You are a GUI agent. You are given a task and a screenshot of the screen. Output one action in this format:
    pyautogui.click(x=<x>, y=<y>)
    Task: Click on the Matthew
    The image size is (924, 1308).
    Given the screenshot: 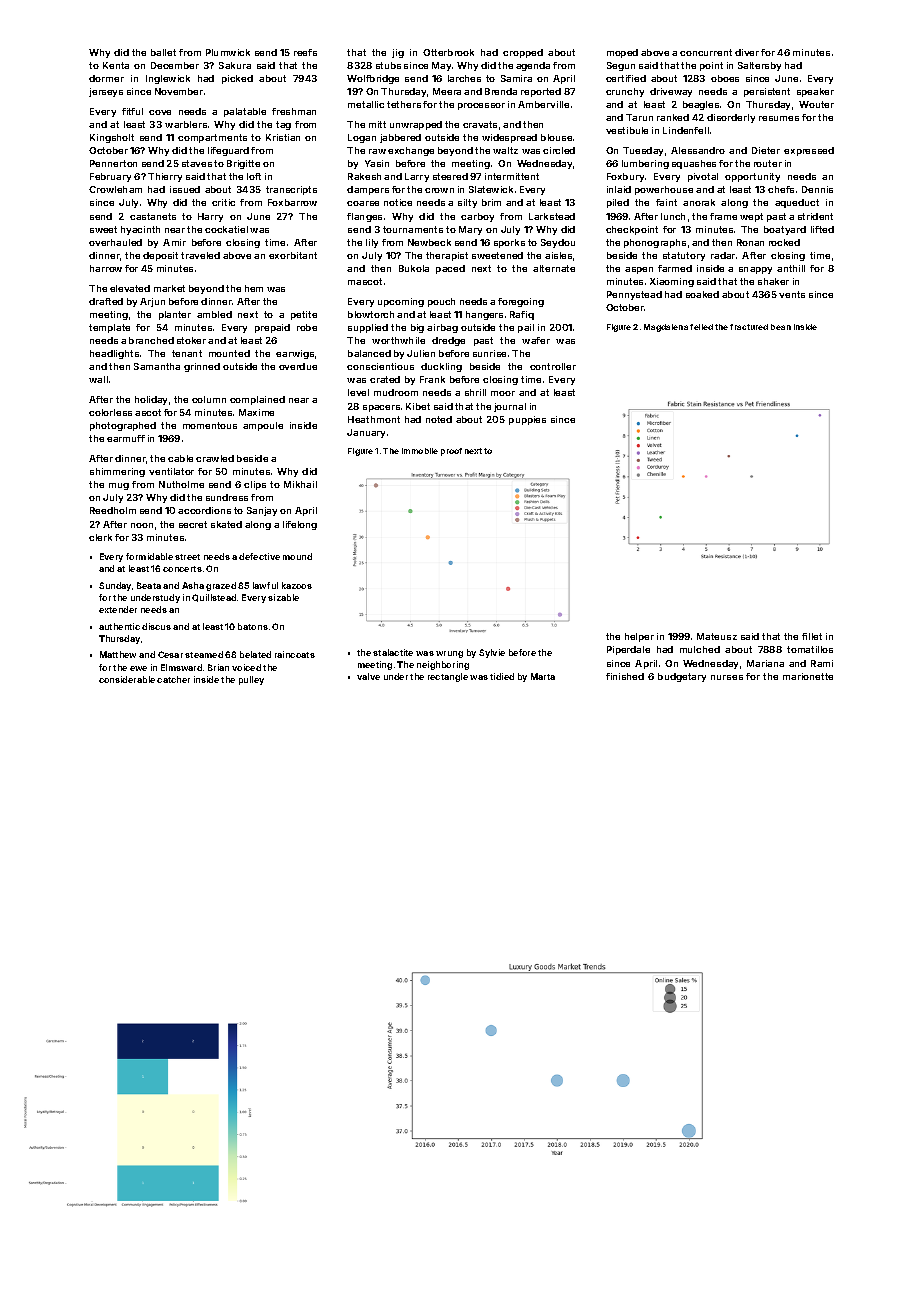 What is the action you would take?
    pyautogui.click(x=118, y=654)
